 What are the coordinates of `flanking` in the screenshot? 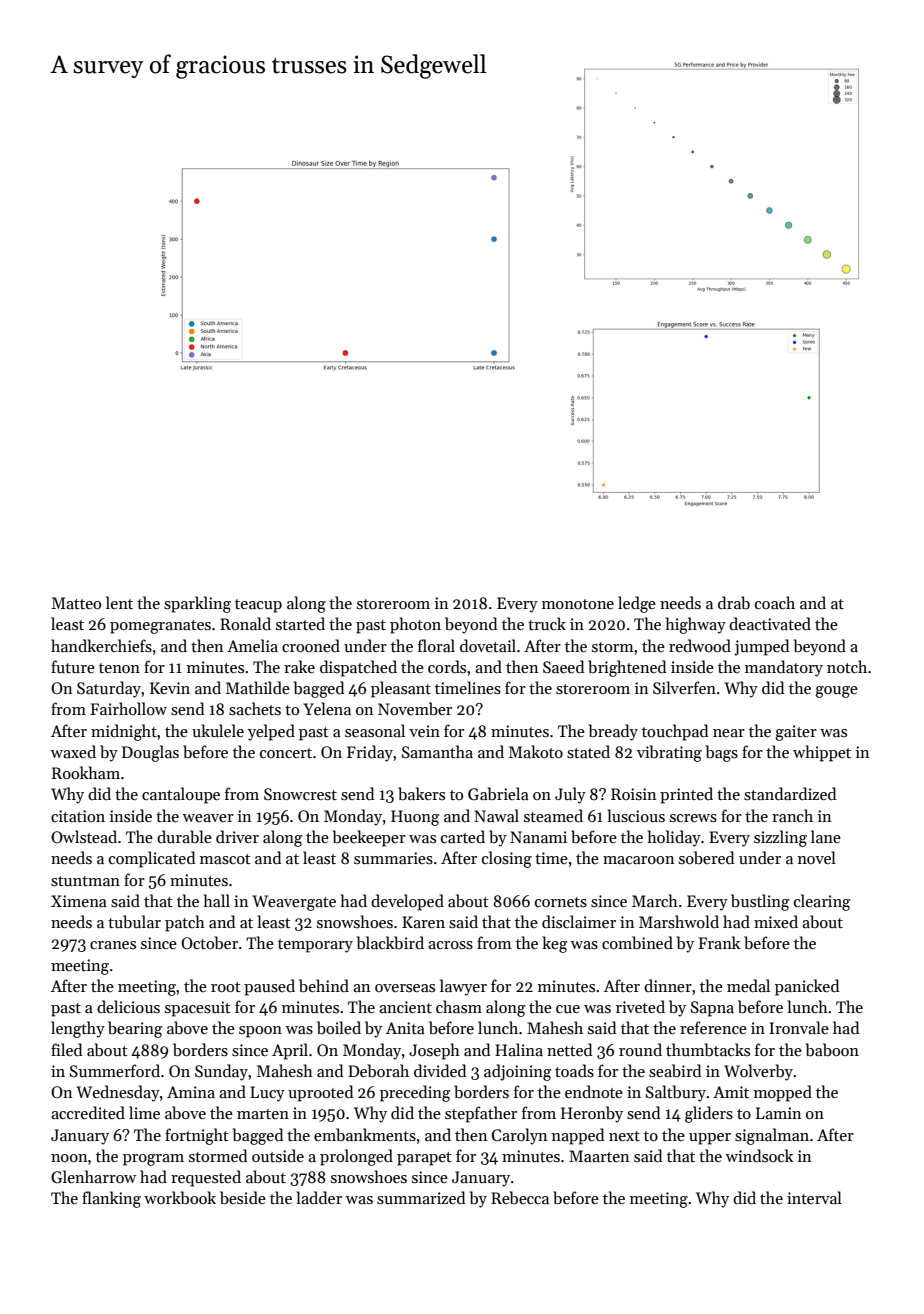 It's located at (111, 1199).
